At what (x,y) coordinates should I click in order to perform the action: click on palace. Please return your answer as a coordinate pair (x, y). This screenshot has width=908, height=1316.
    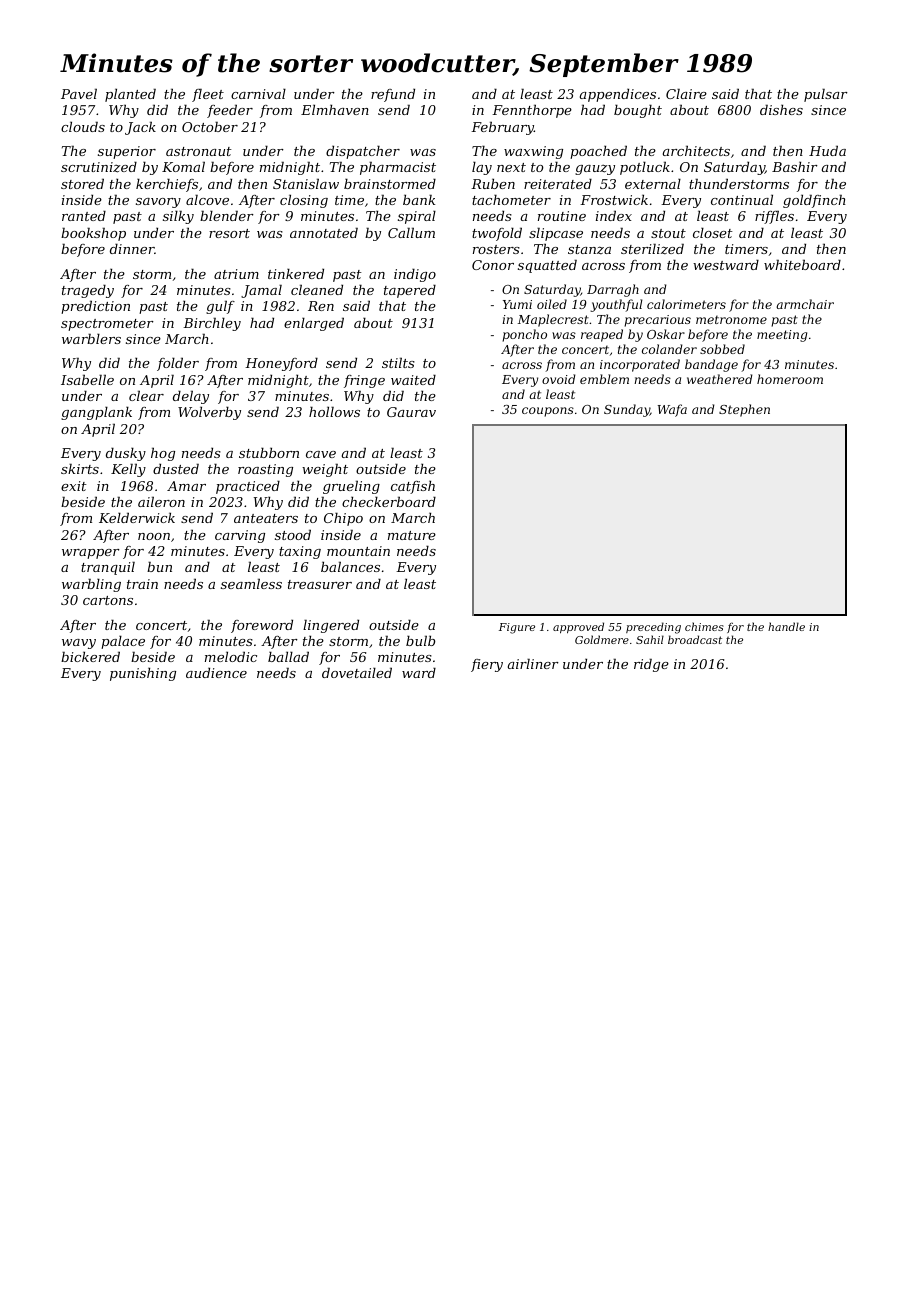
    Looking at the image, I should click on (123, 642).
